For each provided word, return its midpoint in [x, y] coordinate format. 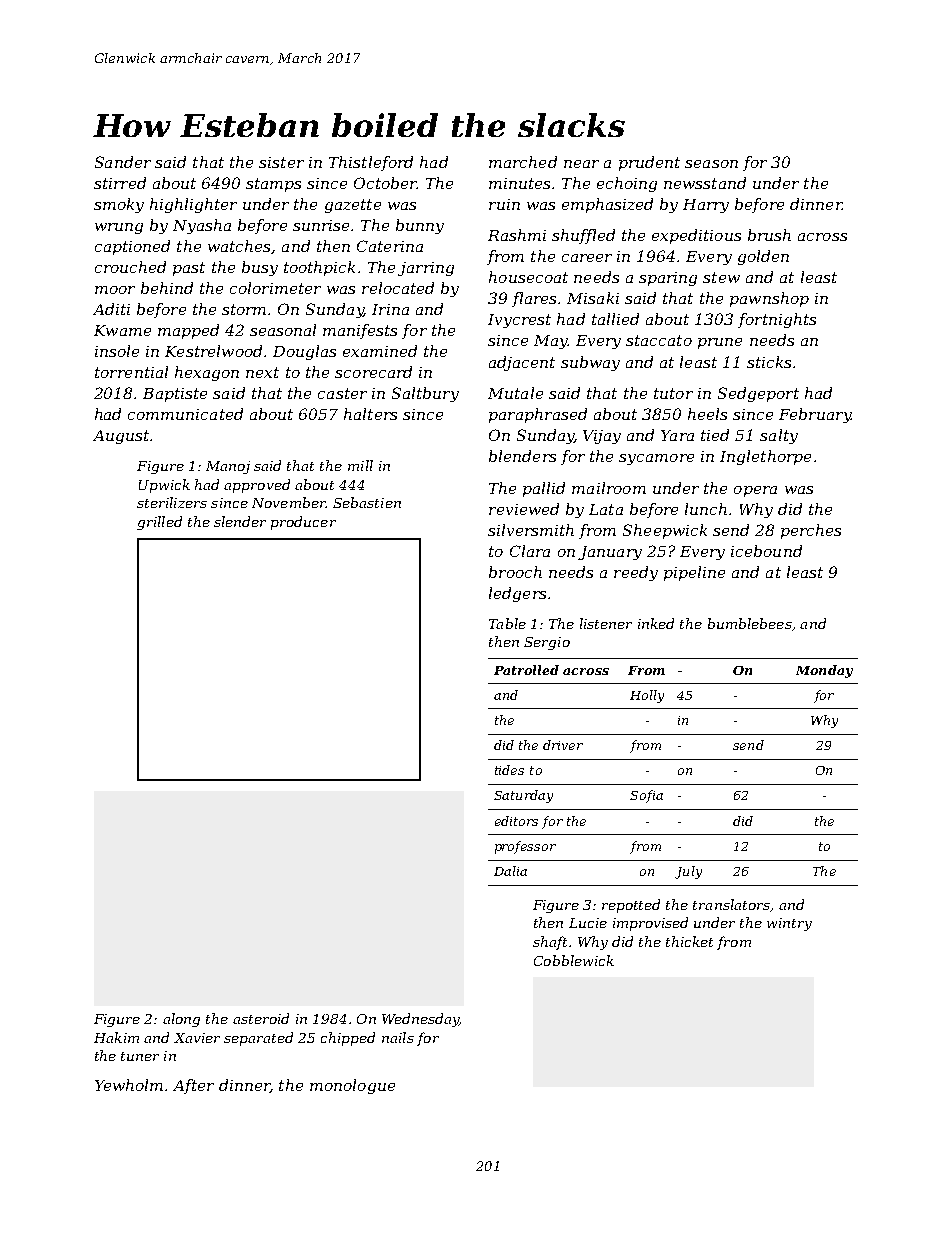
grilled [159, 523]
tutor [673, 393]
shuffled [583, 236]
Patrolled [526, 670]
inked [656, 623]
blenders [522, 456]
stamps [273, 185]
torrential [131, 372]
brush [769, 235]
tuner [140, 1056]
